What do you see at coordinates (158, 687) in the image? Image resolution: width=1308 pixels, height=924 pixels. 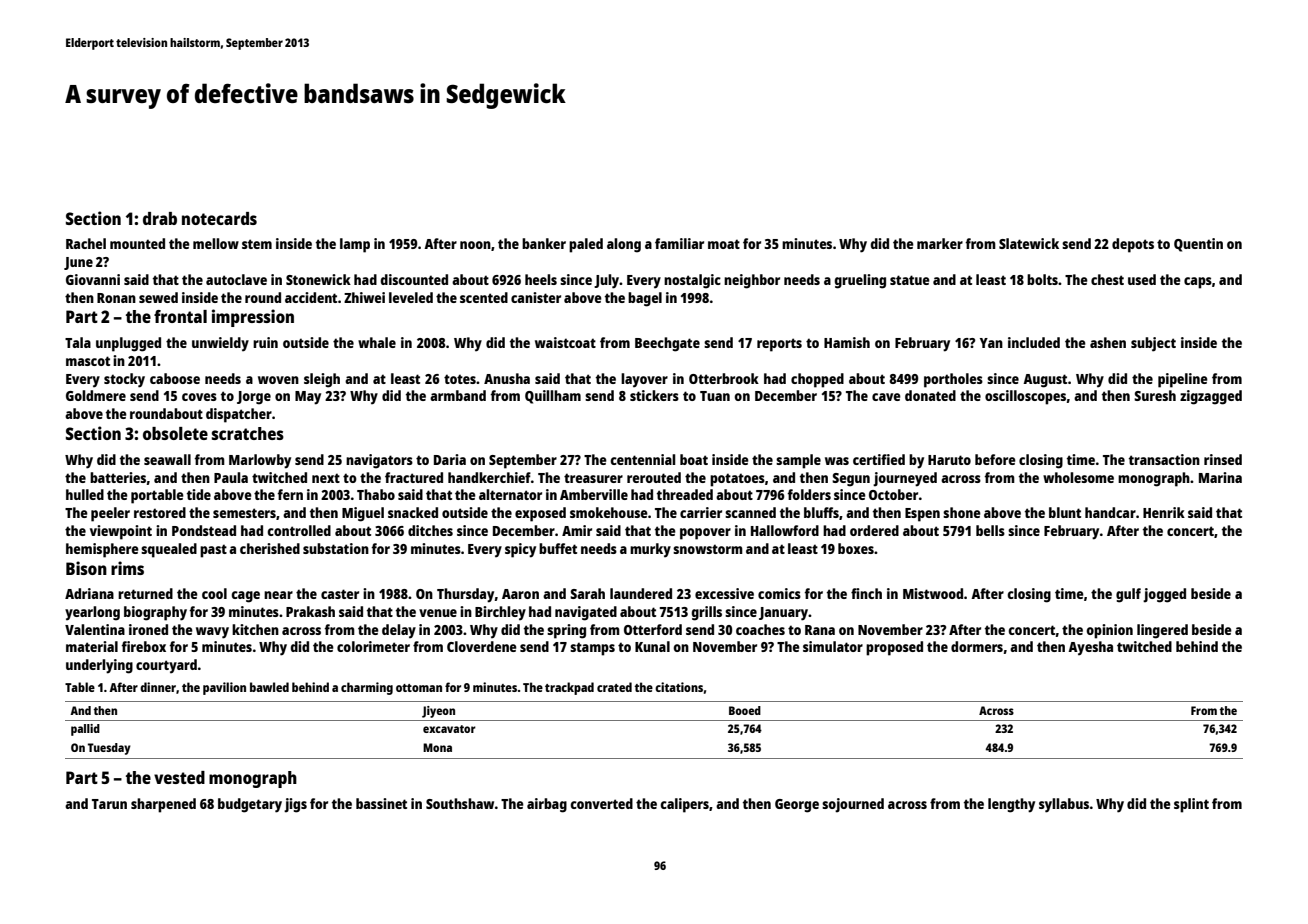 I see `dinner` at bounding box center [158, 687].
